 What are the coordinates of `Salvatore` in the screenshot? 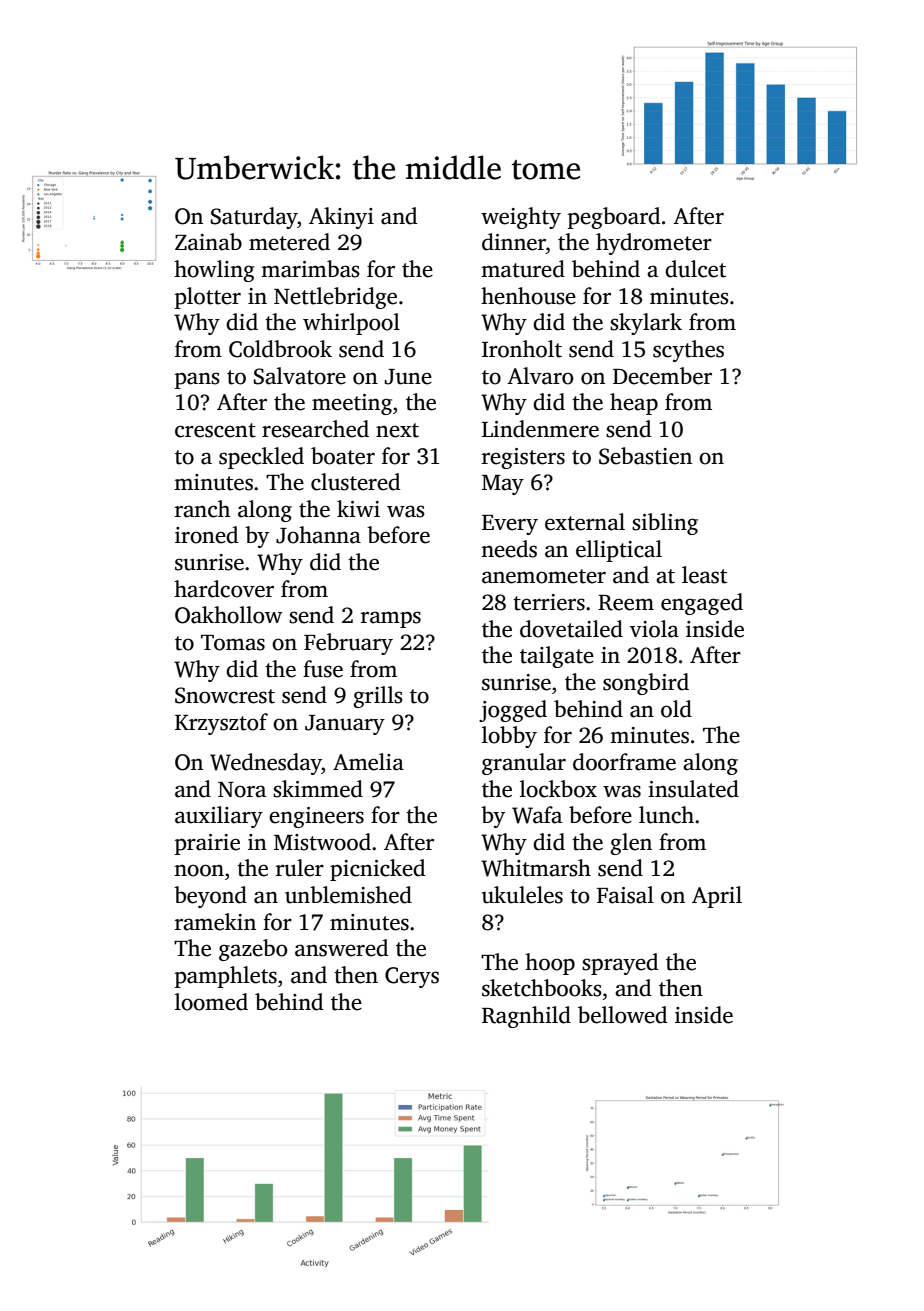 It's located at (300, 376).
